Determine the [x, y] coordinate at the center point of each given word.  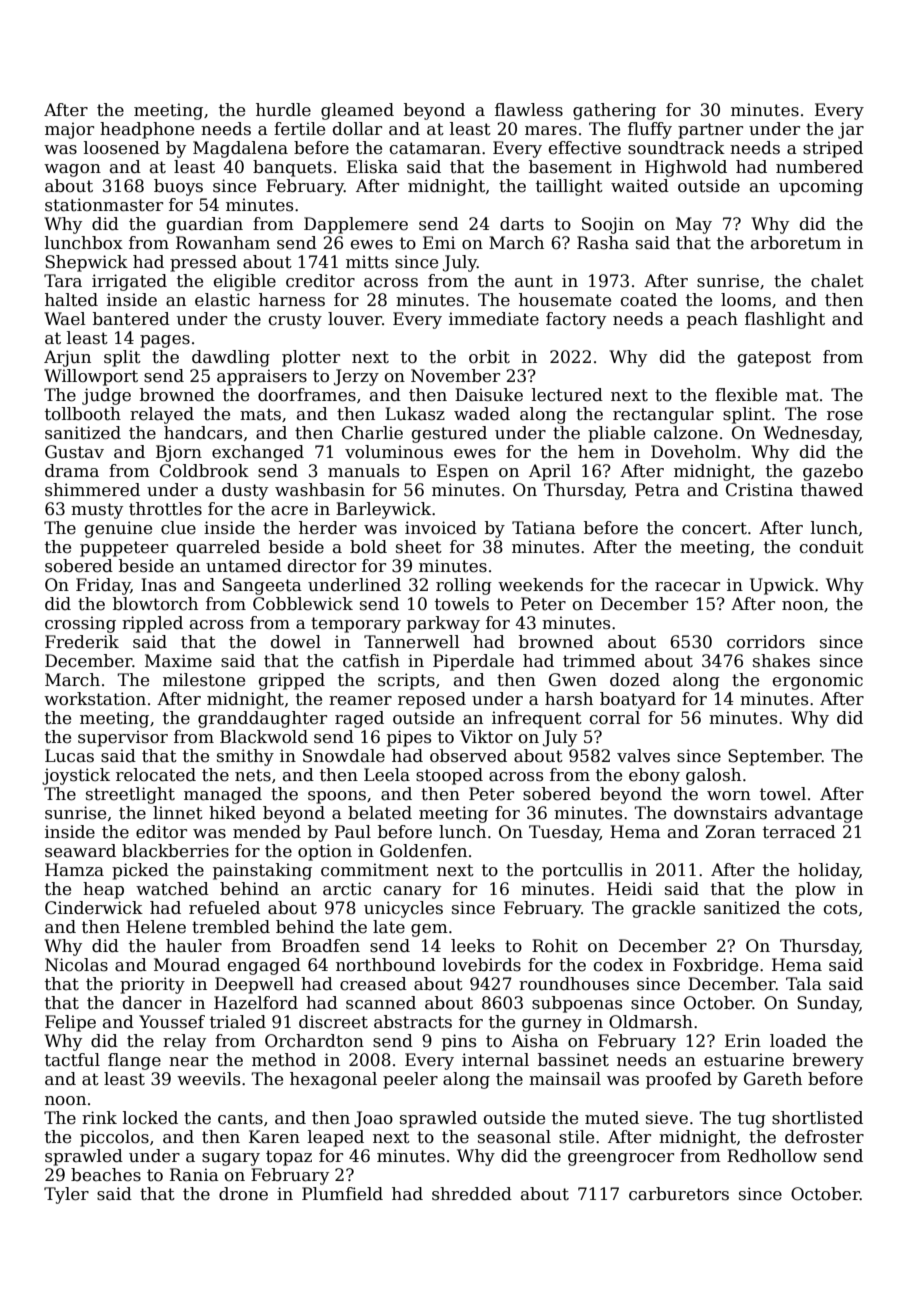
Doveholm [693, 452]
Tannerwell [412, 642]
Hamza [74, 869]
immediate [494, 319]
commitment [375, 870]
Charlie [372, 433]
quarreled [218, 548]
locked [150, 1118]
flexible [746, 395]
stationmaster [104, 205]
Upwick [782, 586]
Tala [804, 984]
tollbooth [83, 414]
